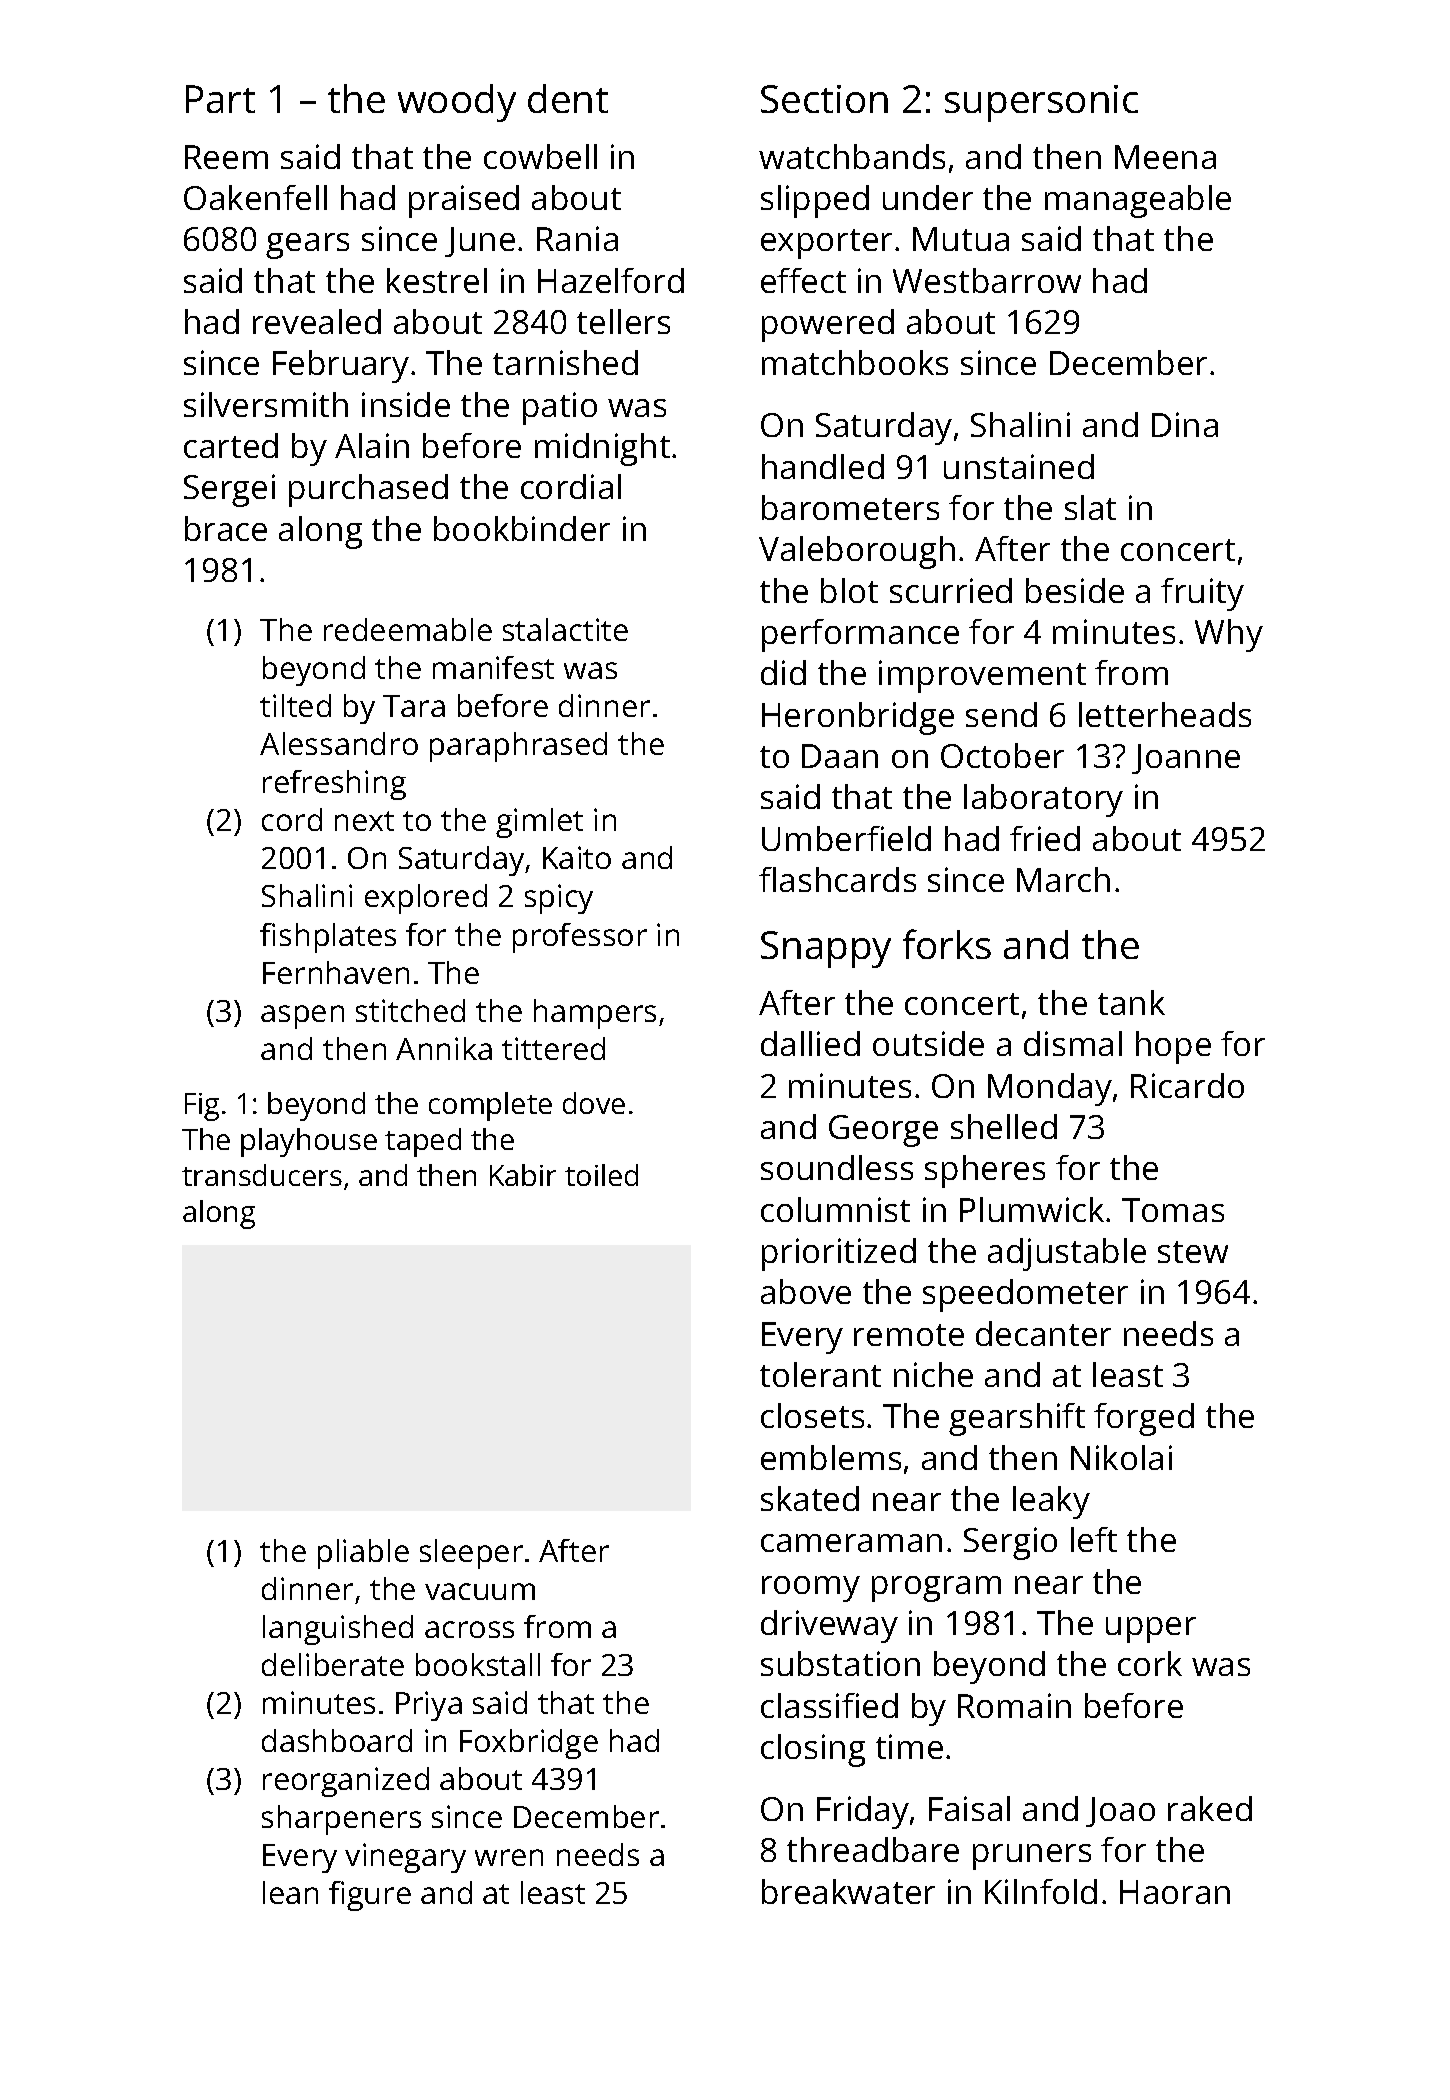  I want to click on cork, so click(1150, 1663).
